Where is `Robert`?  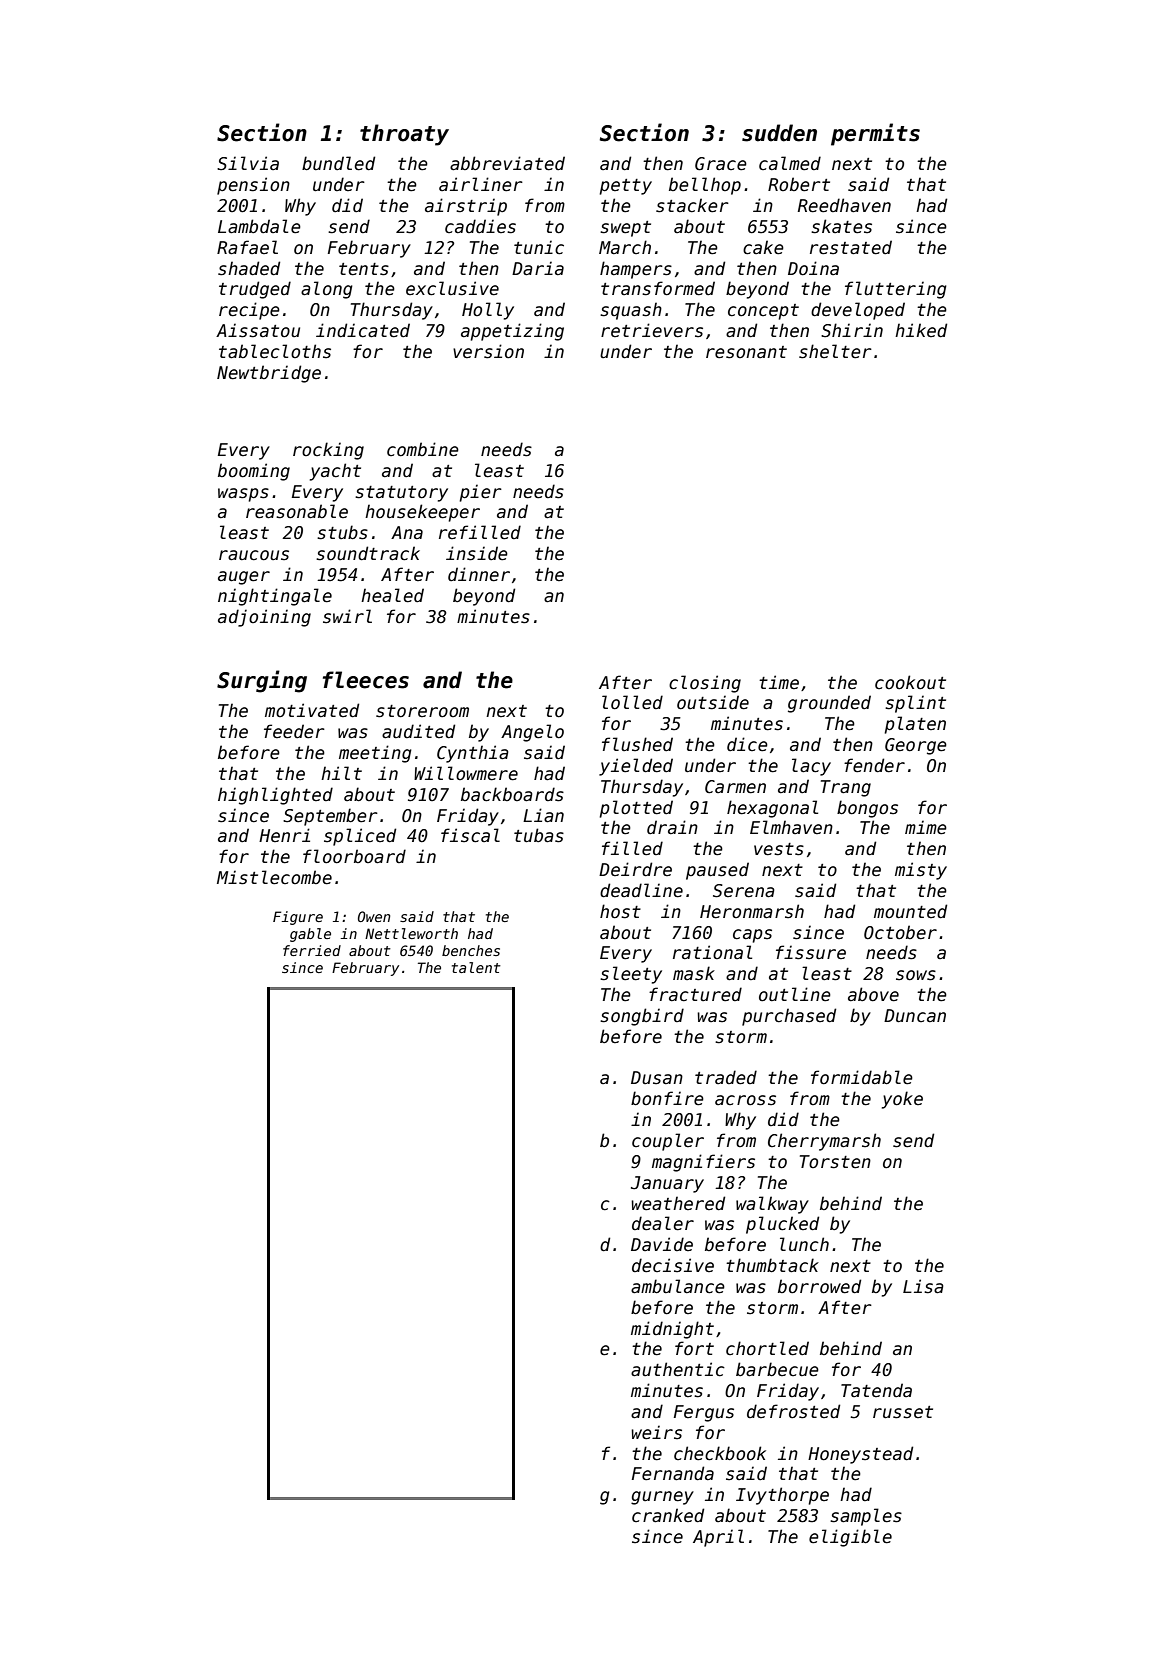
Robert is located at coordinates (799, 184).
